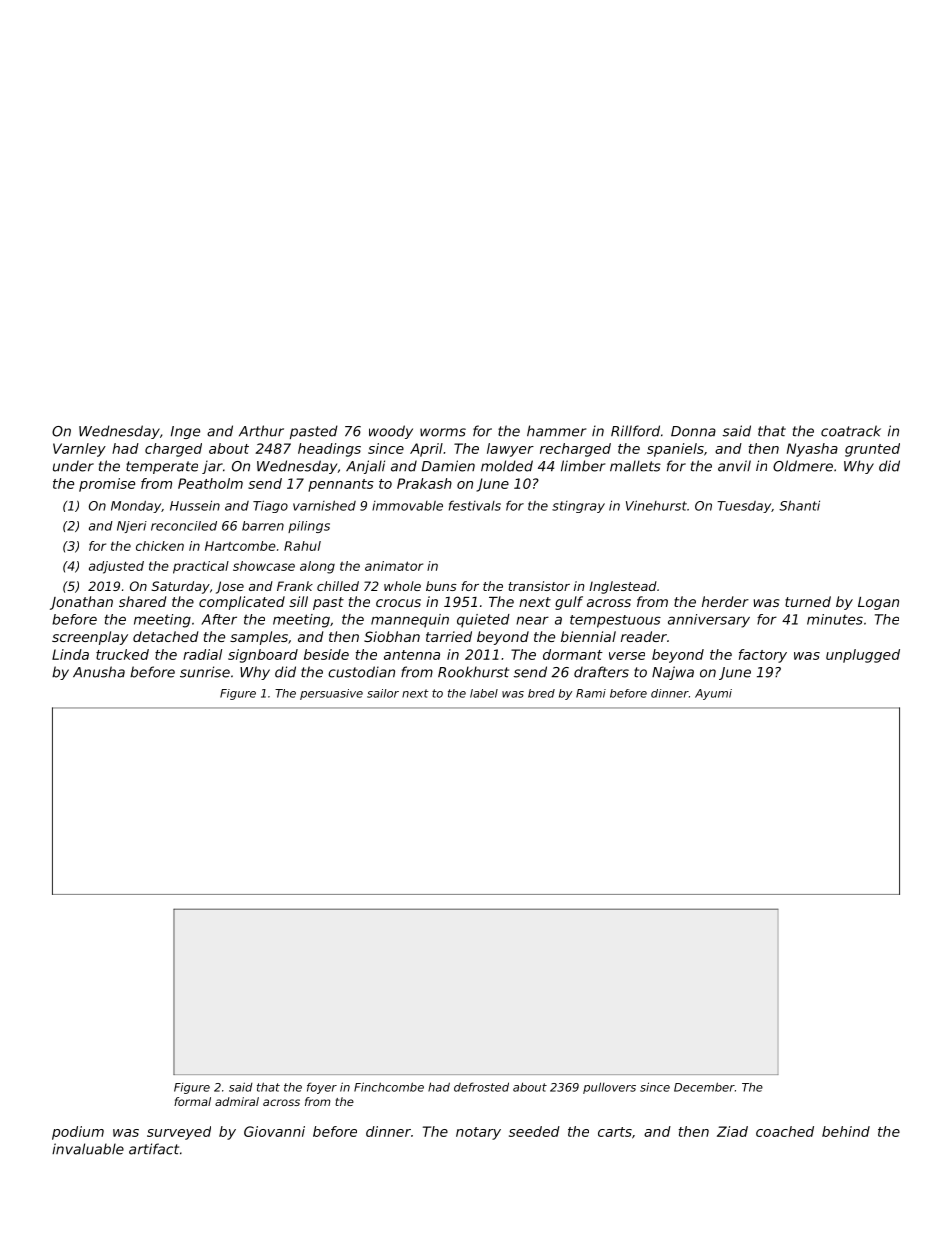 This screenshot has height=1233, width=952. Describe the element at coordinates (78, 1133) in the screenshot. I see `podium` at that location.
